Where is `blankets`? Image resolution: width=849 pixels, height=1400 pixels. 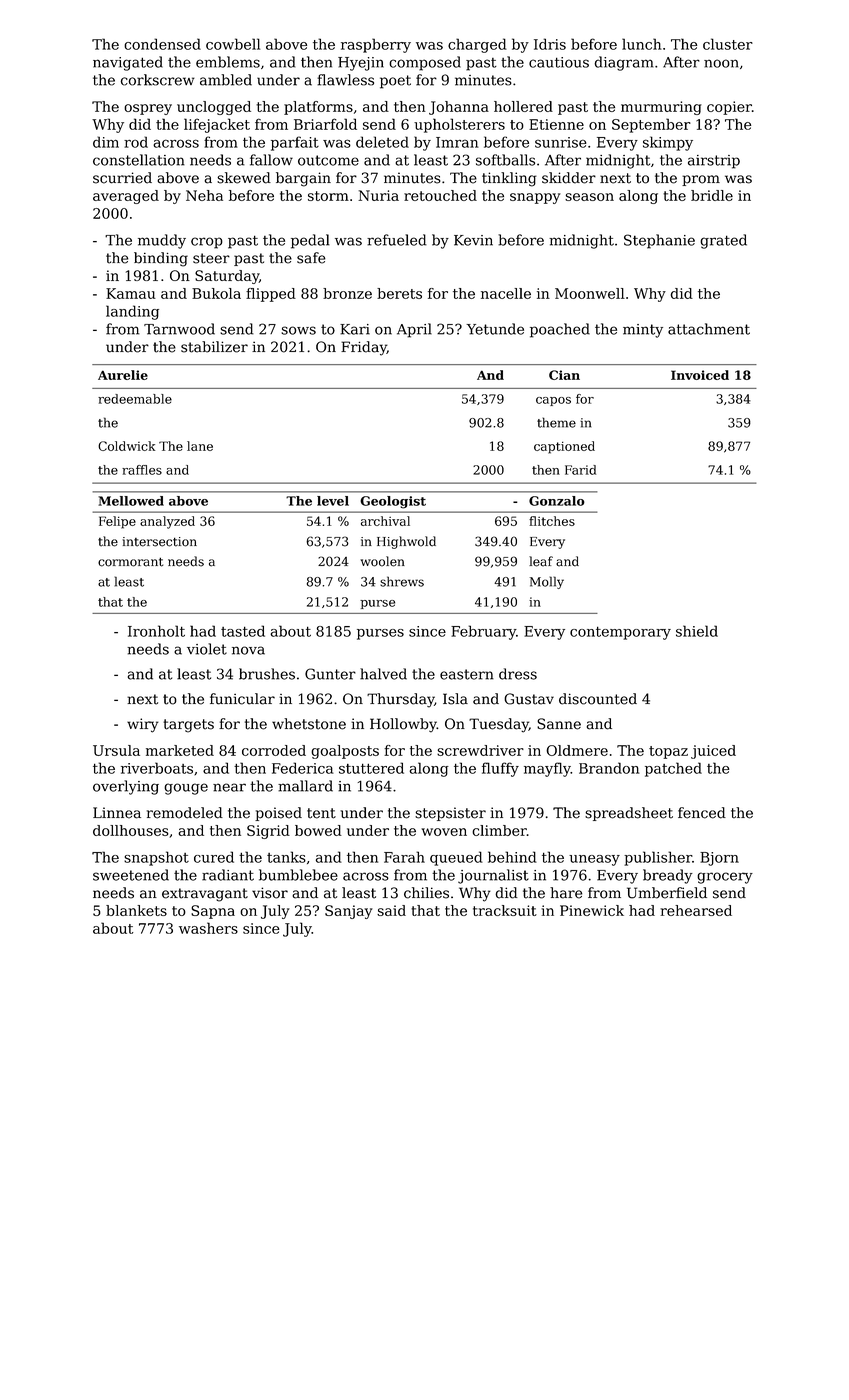 blankets is located at coordinates (136, 910).
